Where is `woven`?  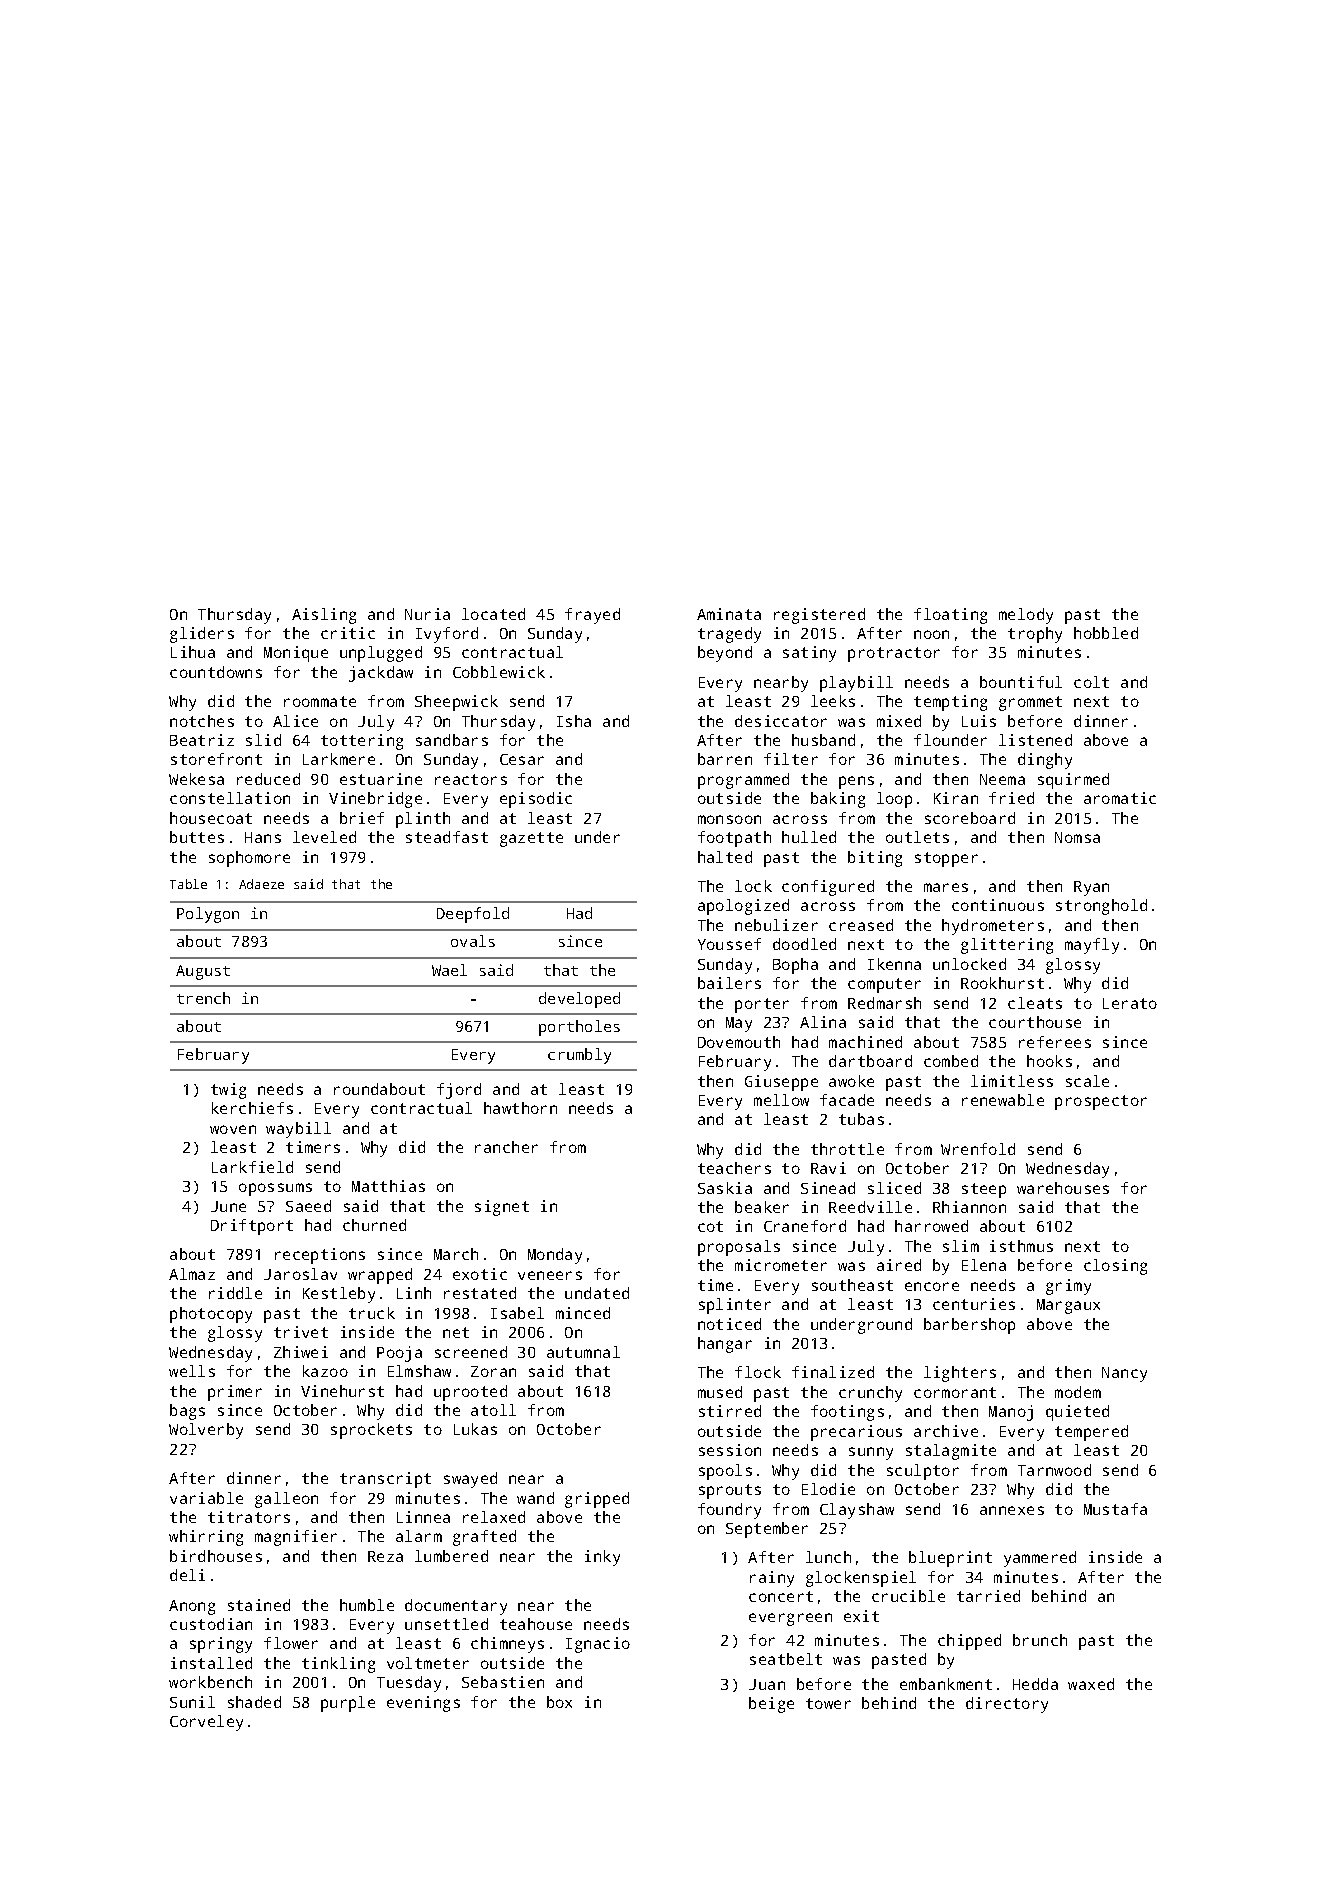
woven is located at coordinates (233, 1129).
